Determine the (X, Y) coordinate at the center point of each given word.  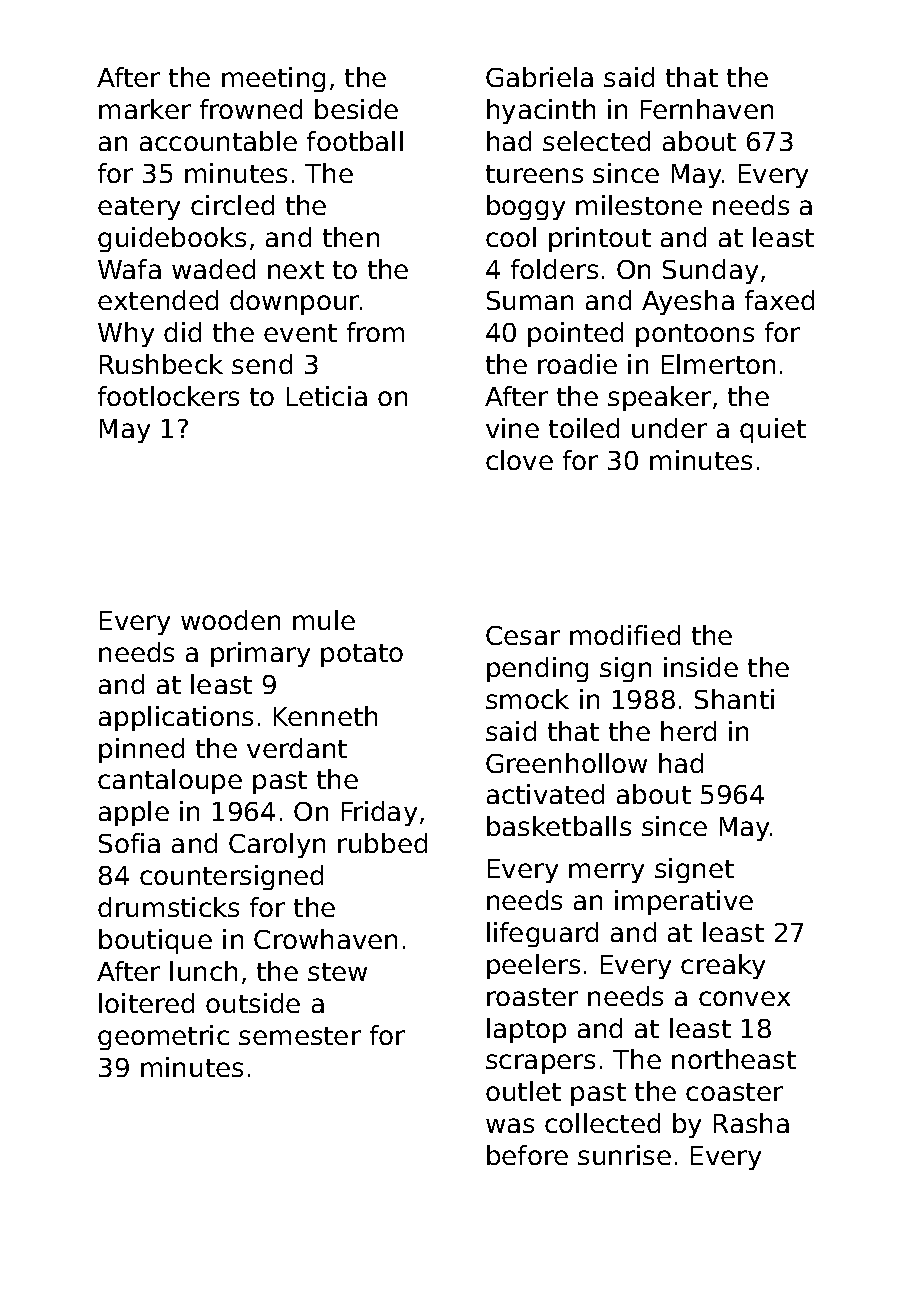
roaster (532, 997)
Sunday (710, 271)
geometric (163, 1037)
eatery (139, 208)
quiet (773, 430)
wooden (230, 620)
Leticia (327, 396)
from (375, 332)
